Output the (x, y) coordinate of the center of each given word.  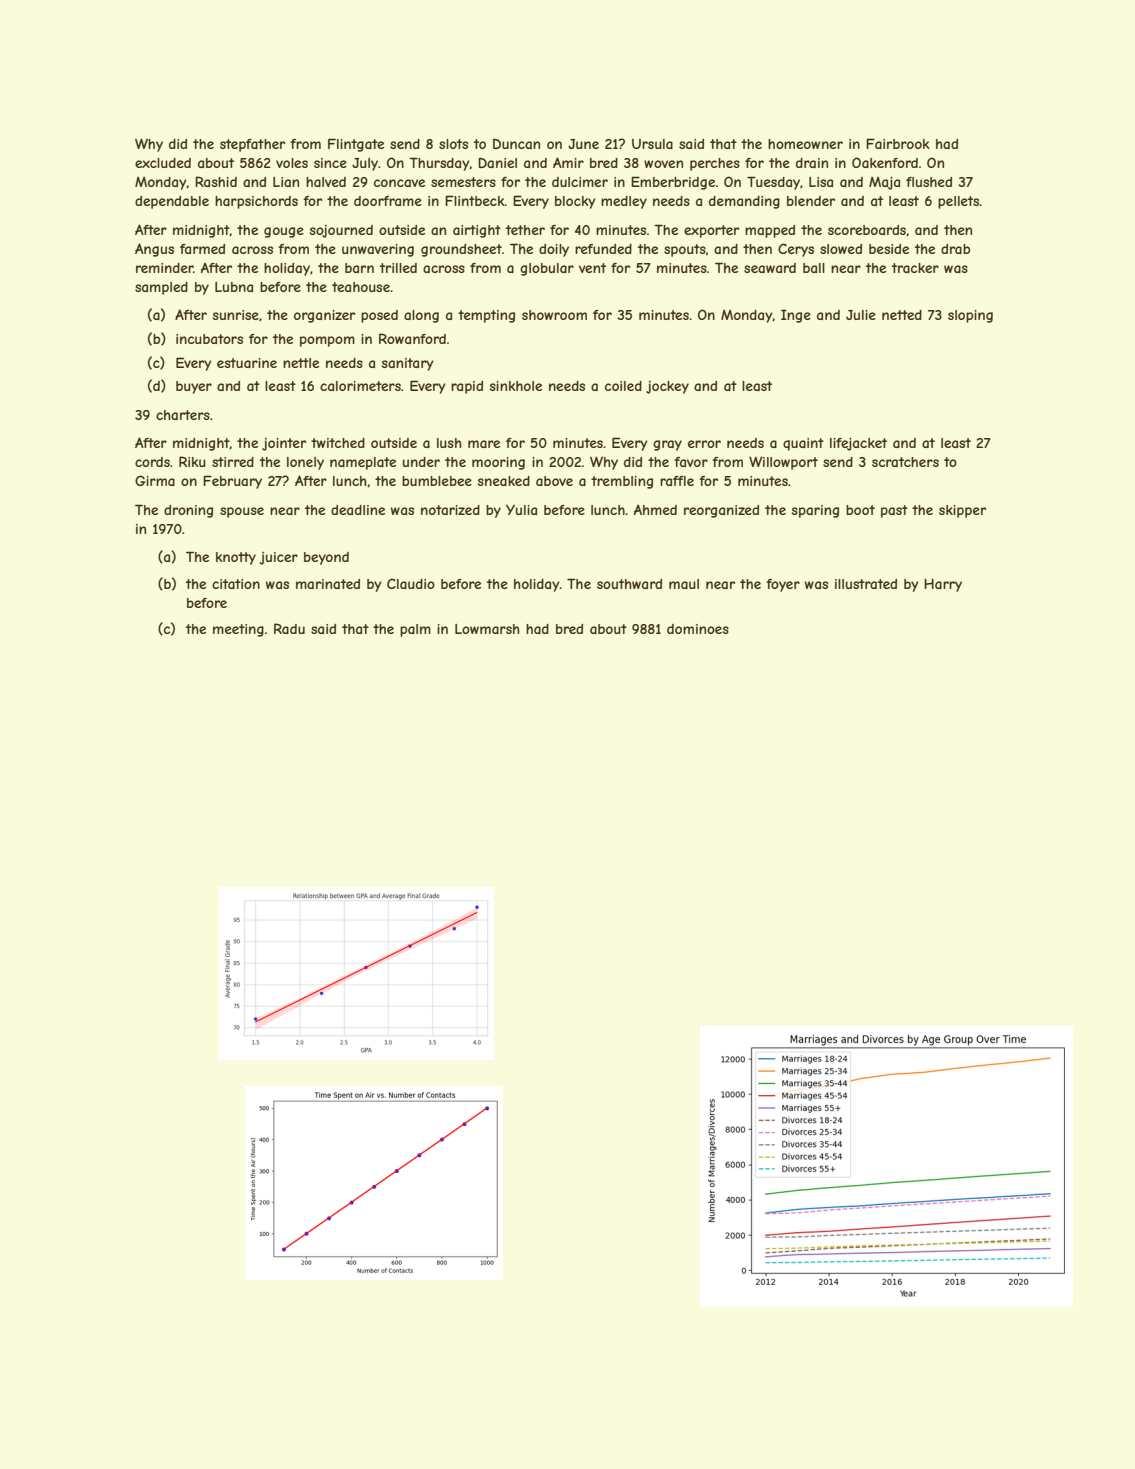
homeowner (805, 144)
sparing (815, 511)
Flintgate (356, 145)
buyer (194, 387)
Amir (568, 162)
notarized (450, 510)
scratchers (905, 462)
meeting (238, 630)
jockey (667, 387)
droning (188, 511)
